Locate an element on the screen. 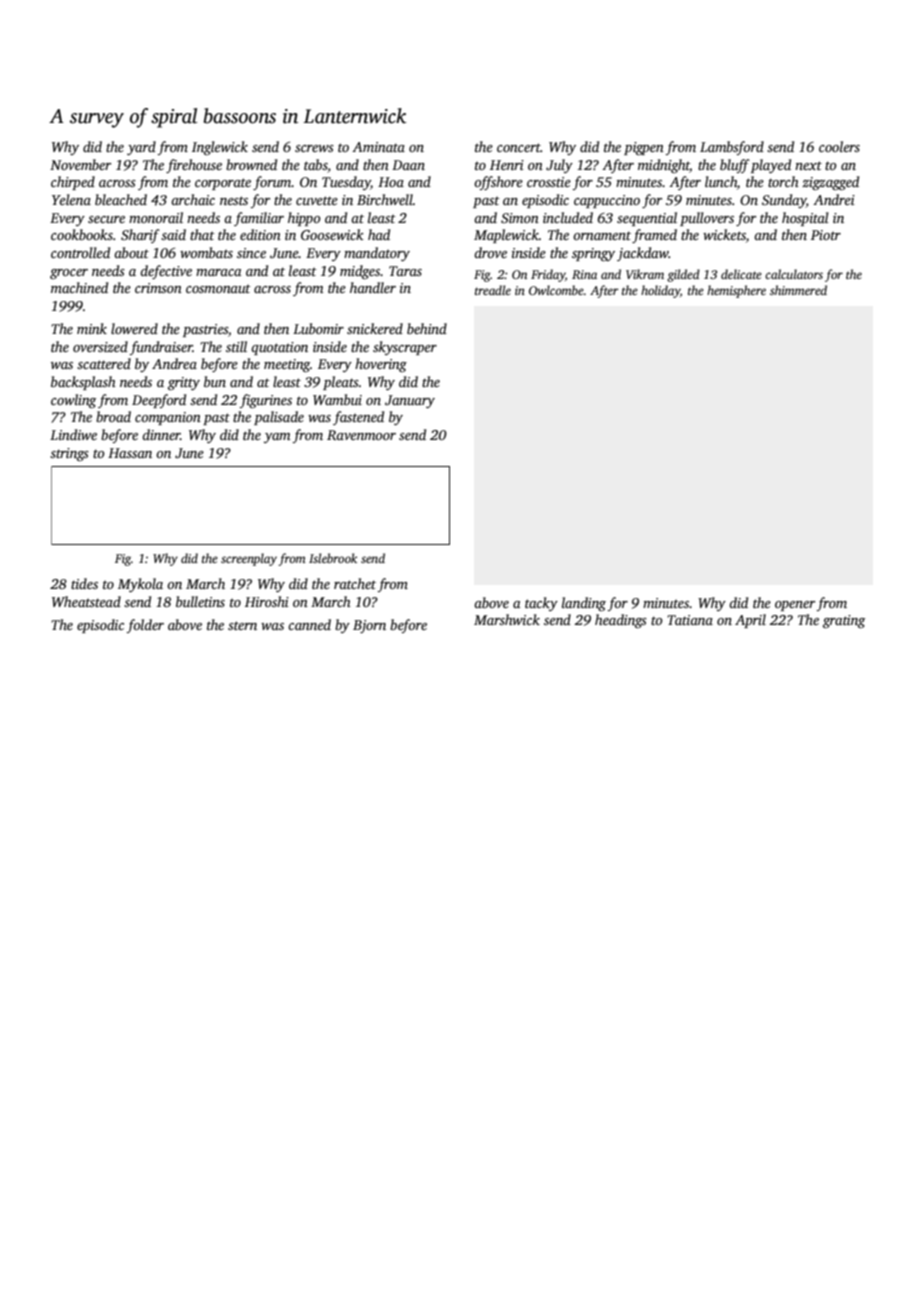  behind is located at coordinates (427, 328).
